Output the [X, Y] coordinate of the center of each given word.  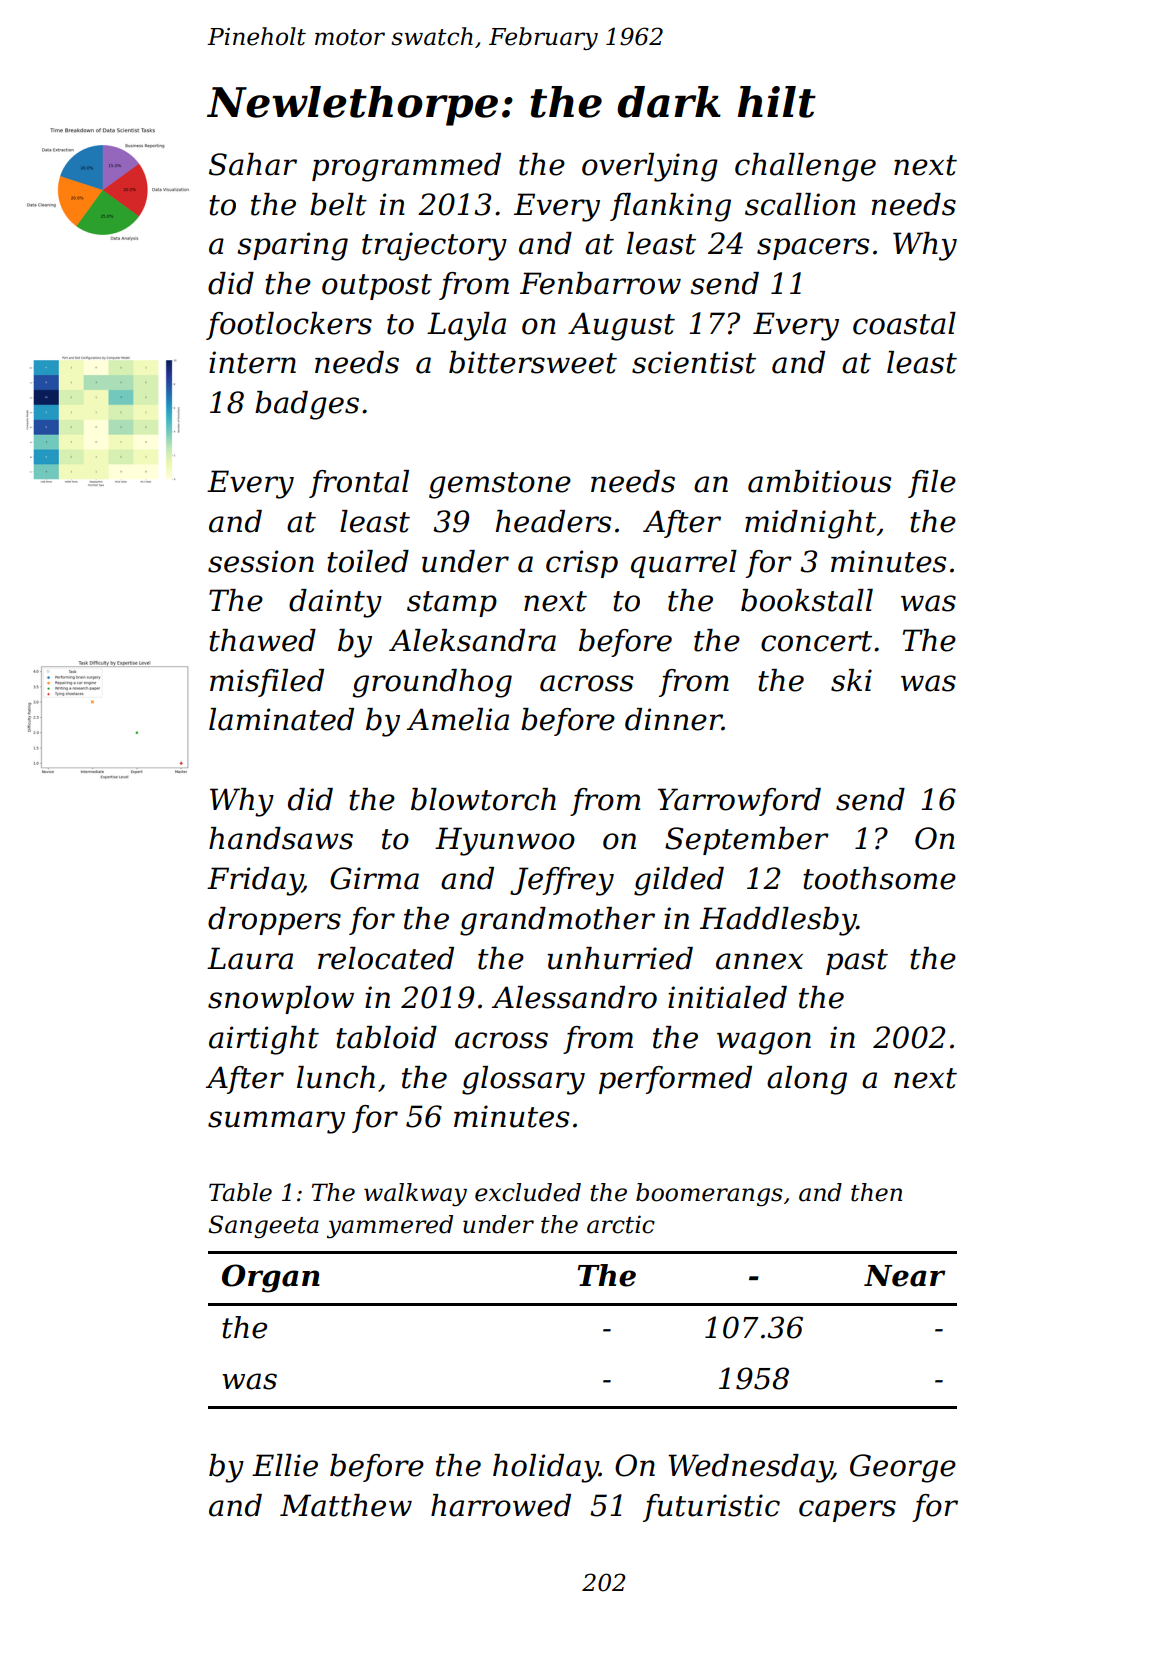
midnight [810, 524]
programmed [406, 167]
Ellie [285, 1465]
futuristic [711, 1508]
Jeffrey [562, 881]
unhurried [620, 958]
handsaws [281, 838]
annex [759, 961]
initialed [727, 997]
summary [276, 1122]
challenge [805, 167]
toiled [368, 561]
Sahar [253, 164]
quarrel [684, 564]
